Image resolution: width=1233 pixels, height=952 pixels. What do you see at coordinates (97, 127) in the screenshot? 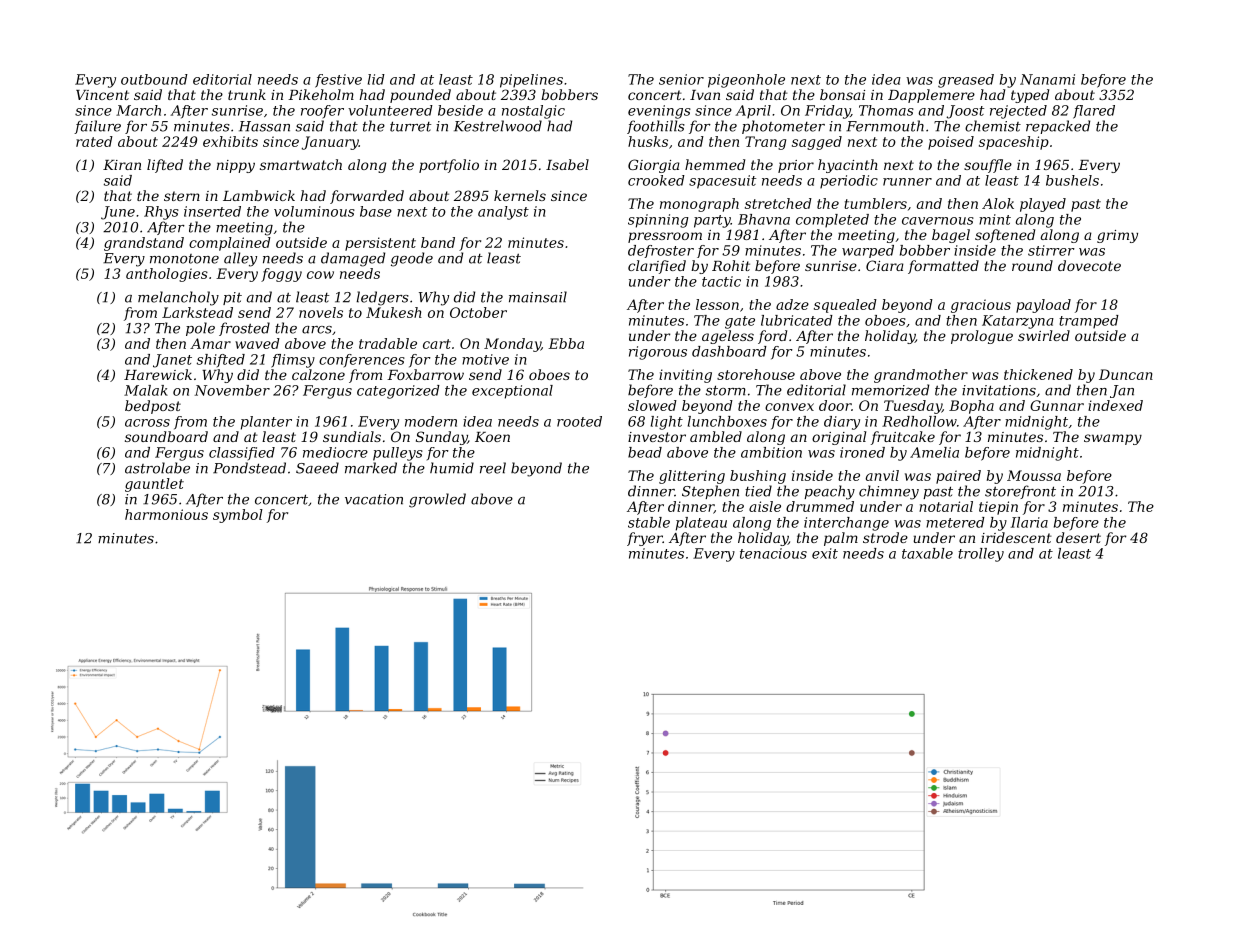
I see `failure` at bounding box center [97, 127].
